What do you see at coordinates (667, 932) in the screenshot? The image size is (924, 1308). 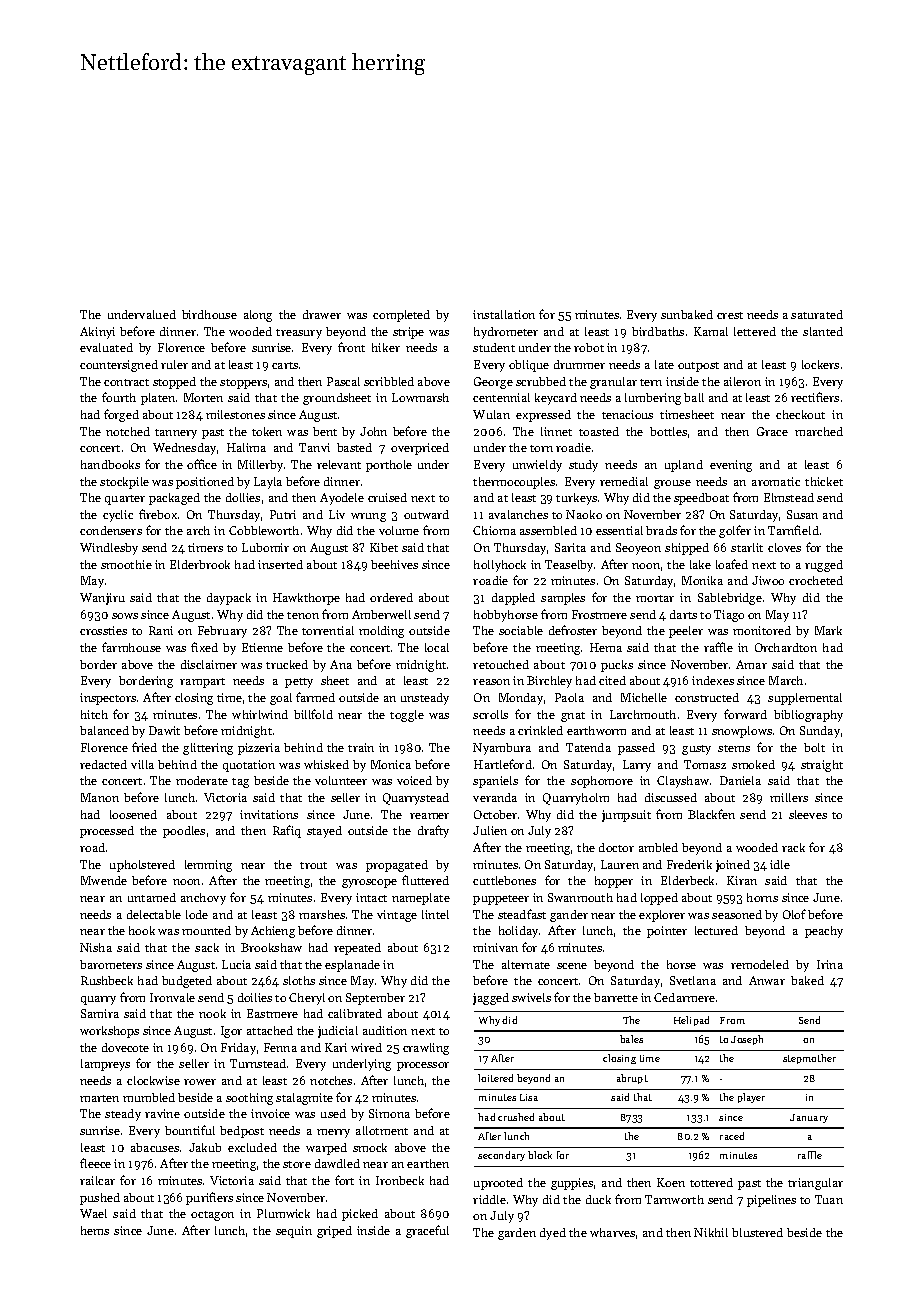 I see `pointer` at bounding box center [667, 932].
